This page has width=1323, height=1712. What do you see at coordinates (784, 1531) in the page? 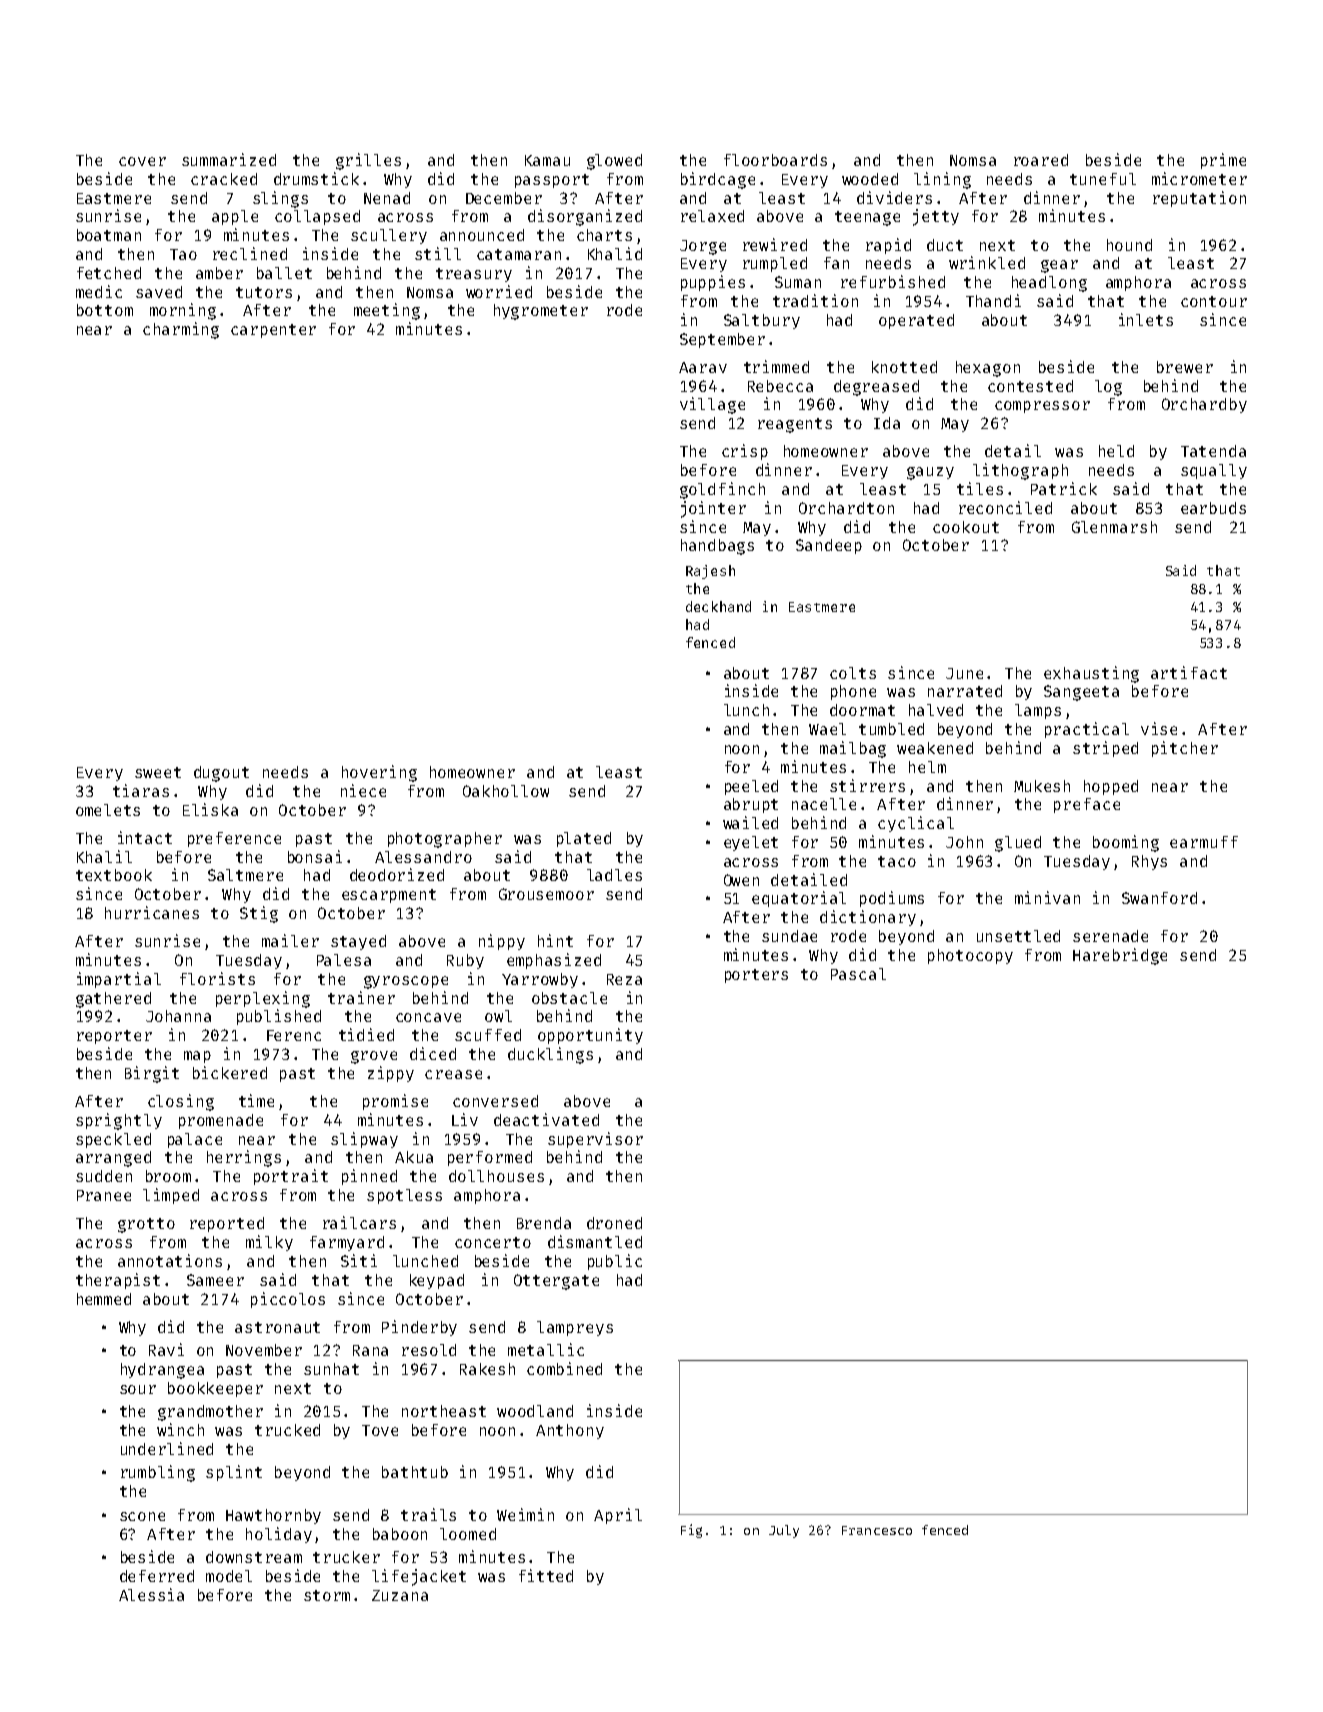
I see `July` at bounding box center [784, 1531].
